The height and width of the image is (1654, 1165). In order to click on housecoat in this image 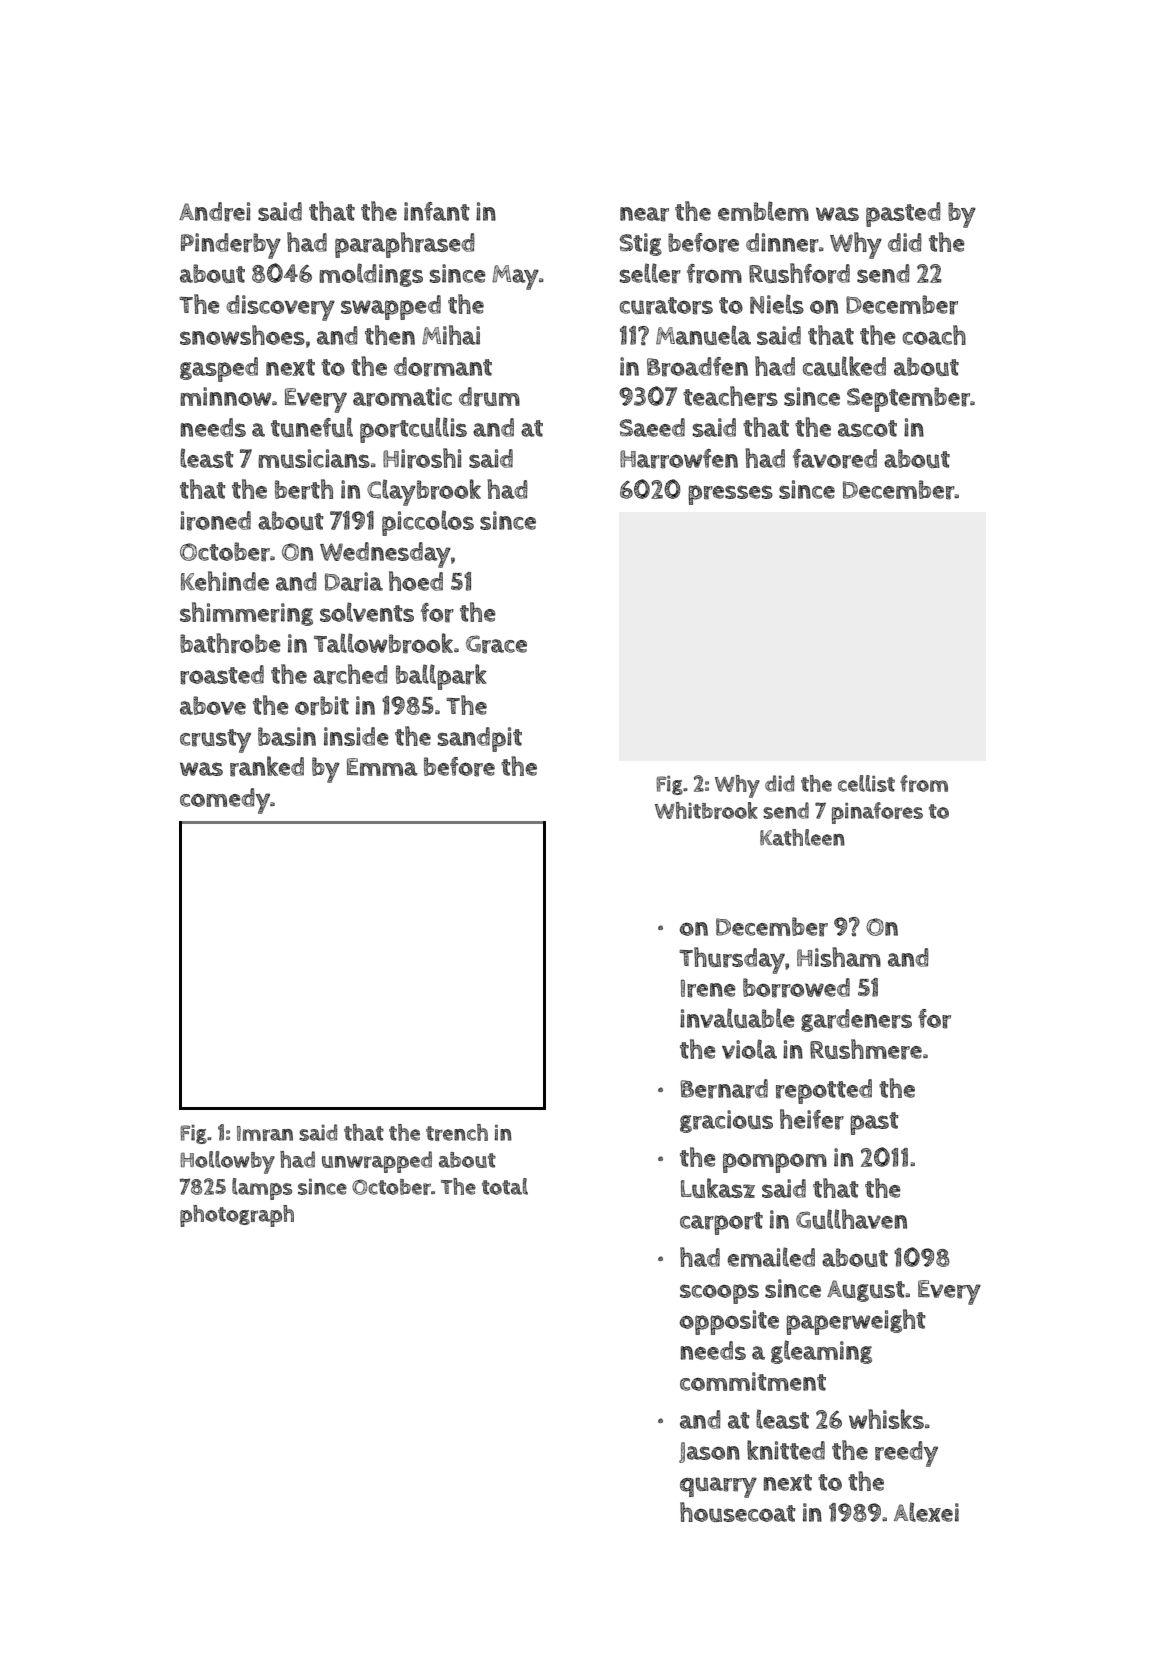, I will do `click(737, 1512)`.
